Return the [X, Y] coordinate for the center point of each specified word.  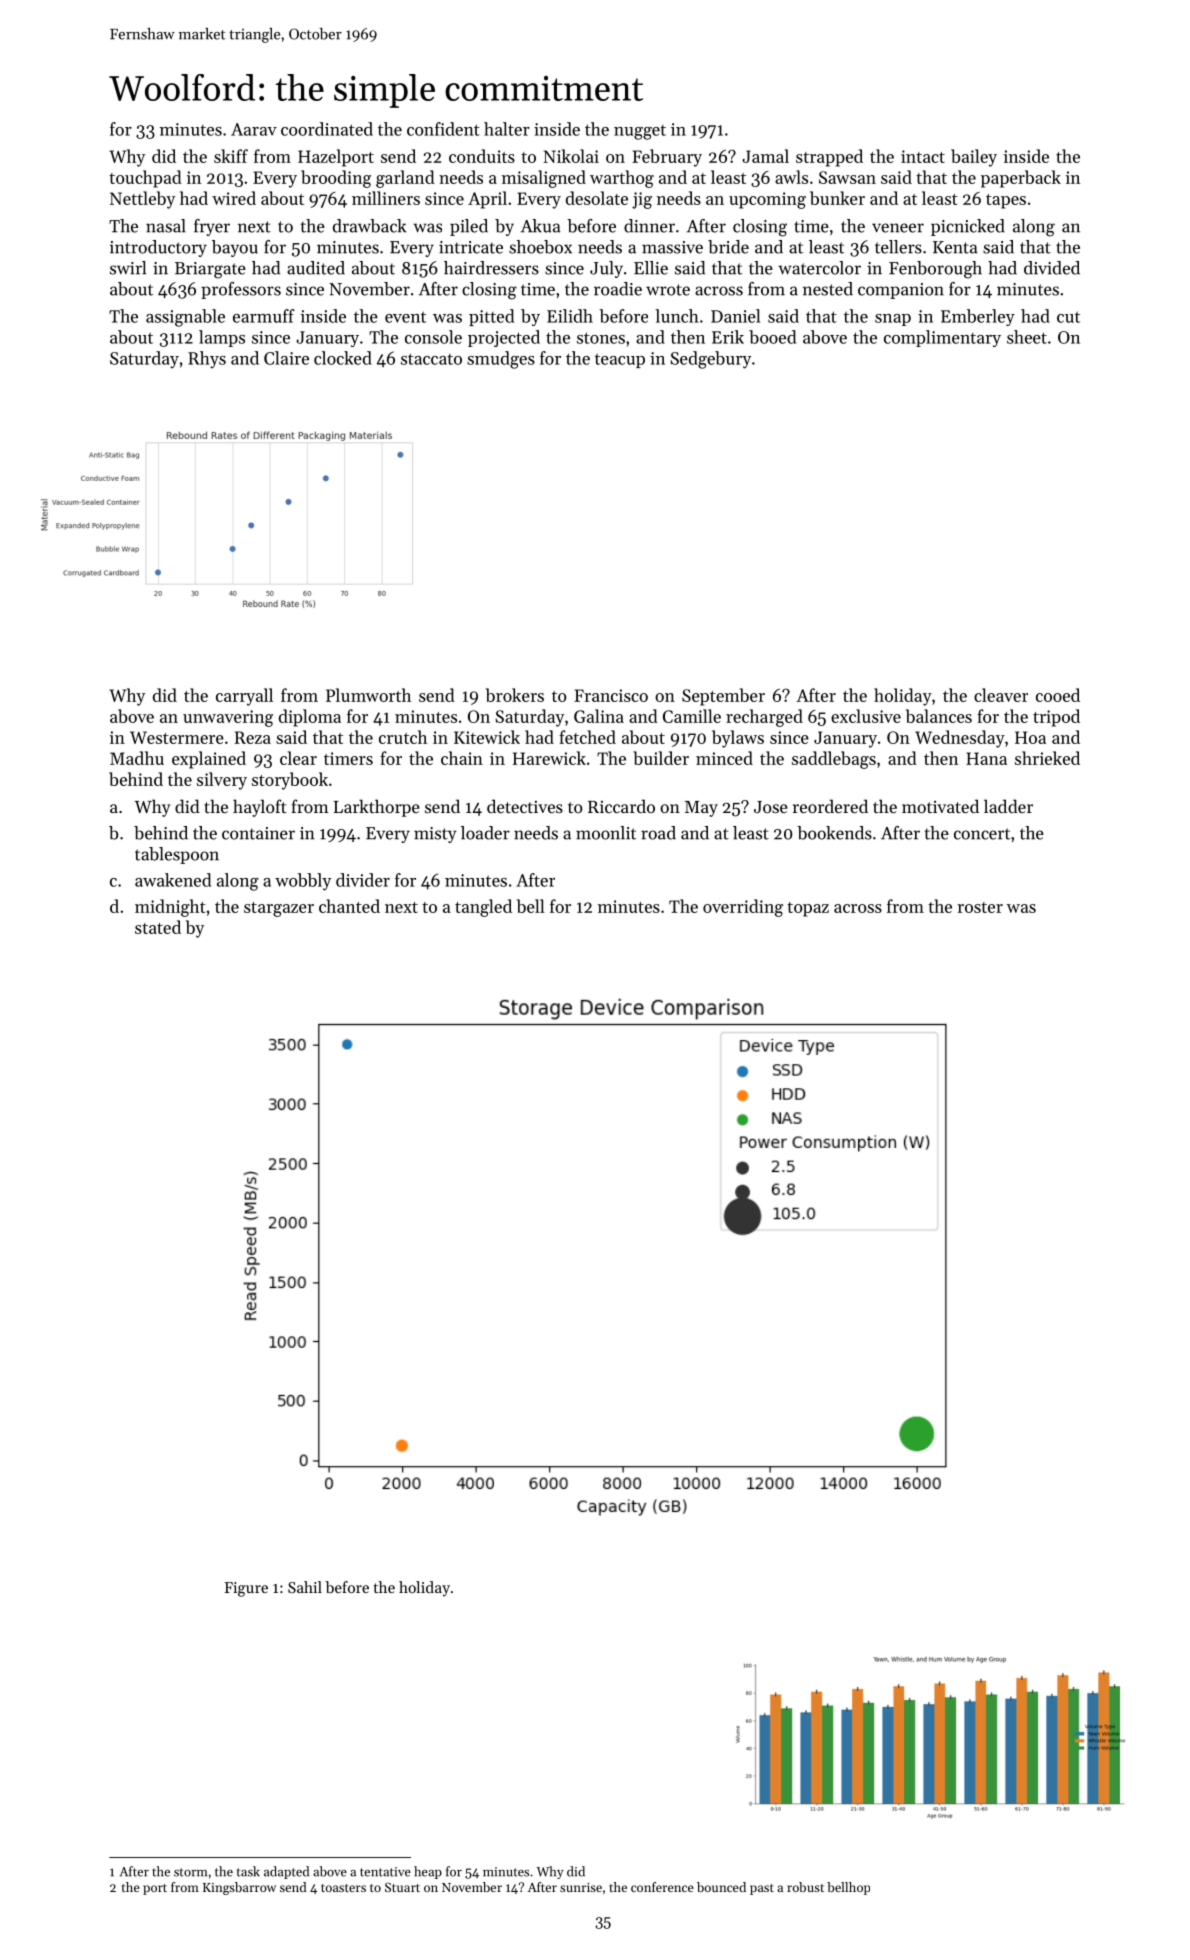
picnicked [968, 227]
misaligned [544, 179]
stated [158, 927]
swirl [128, 268]
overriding [743, 908]
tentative [385, 1872]
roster [980, 907]
